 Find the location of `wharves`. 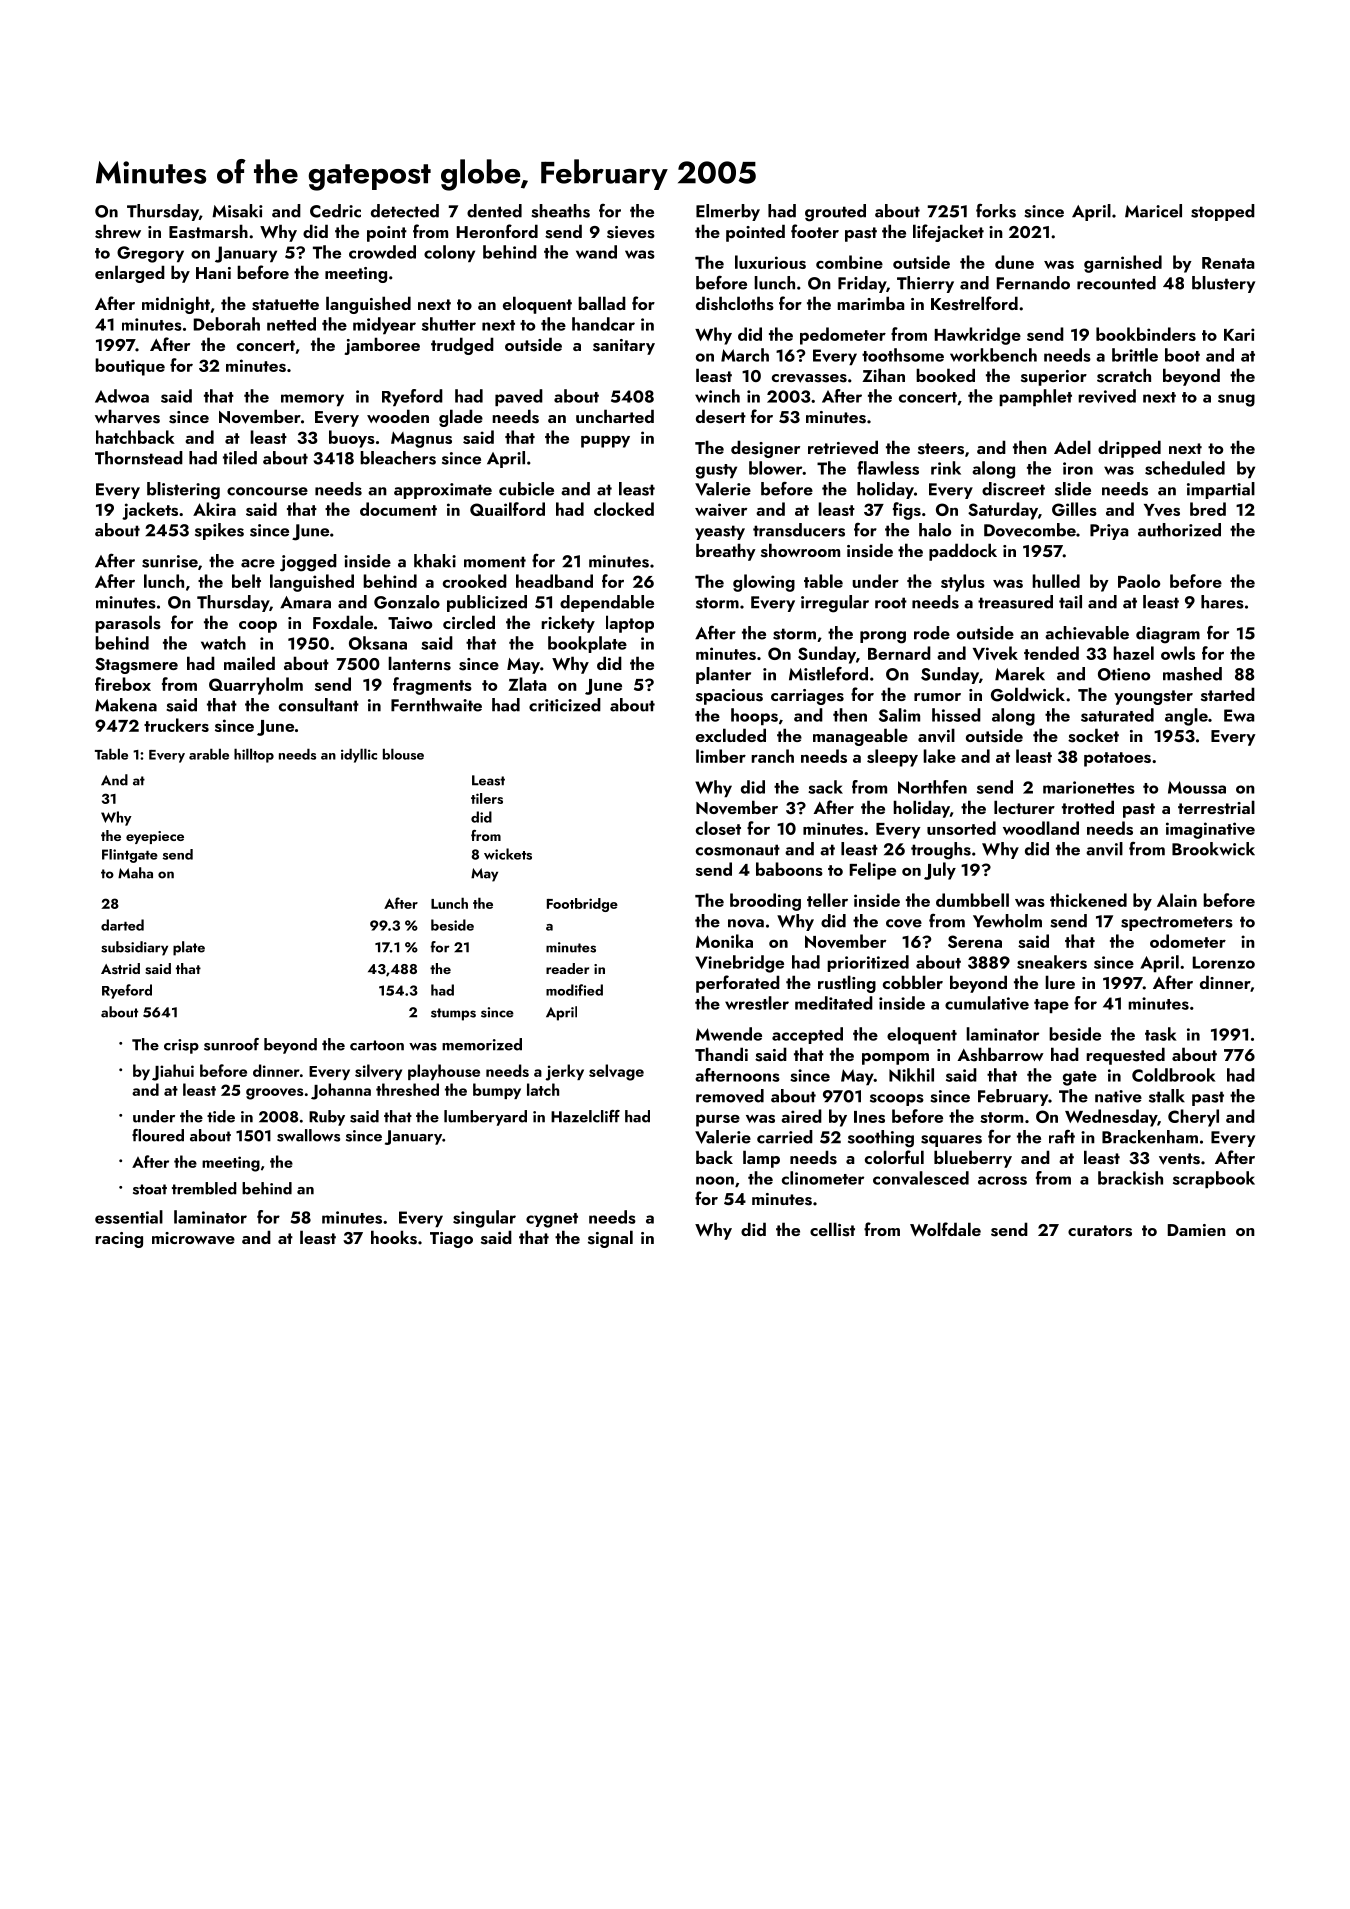

wharves is located at coordinates (127, 416).
